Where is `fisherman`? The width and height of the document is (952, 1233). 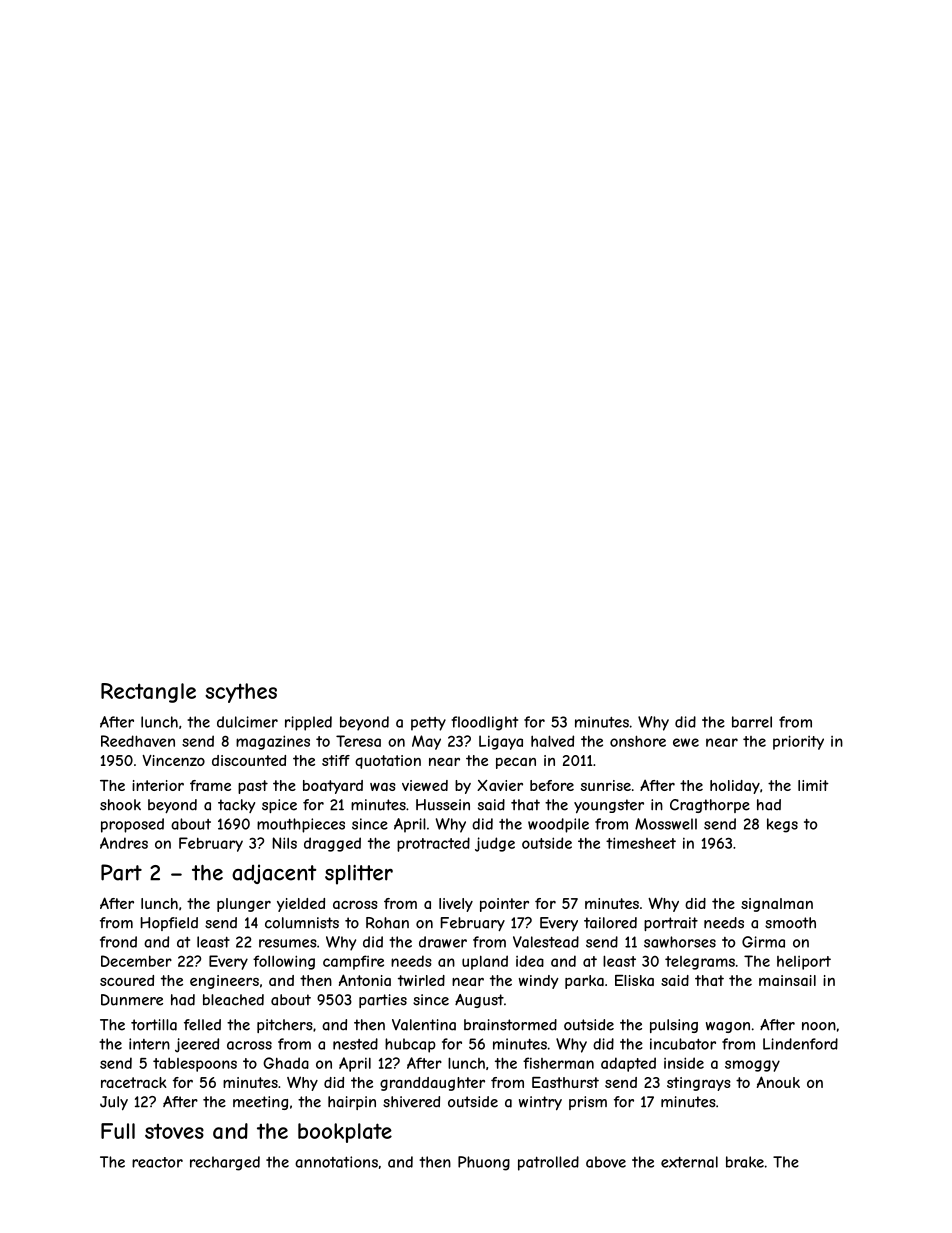 fisherman is located at coordinates (558, 1063).
